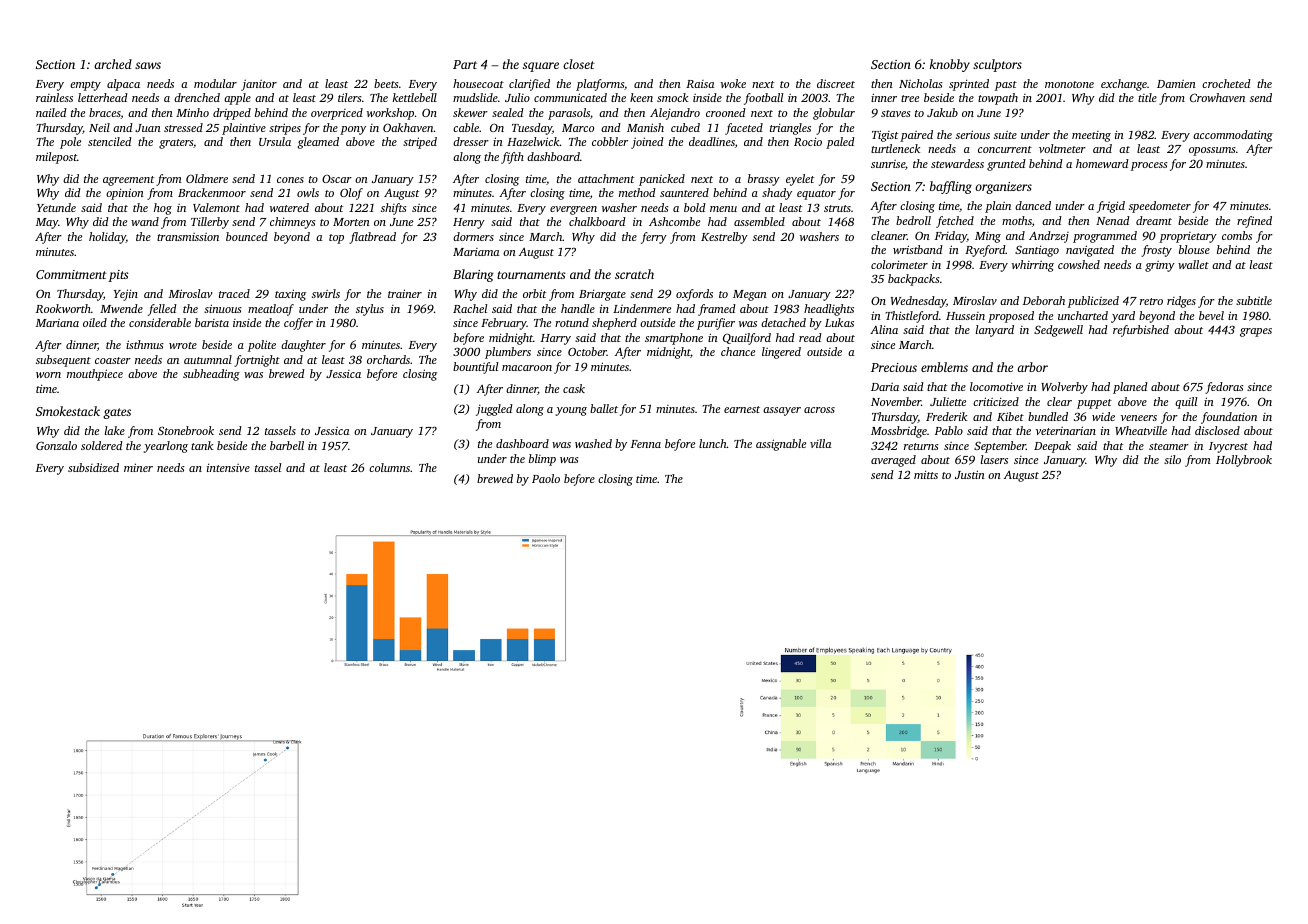 The width and height of the image is (1308, 924). What do you see at coordinates (1217, 97) in the image?
I see `Crowhaven` at bounding box center [1217, 97].
